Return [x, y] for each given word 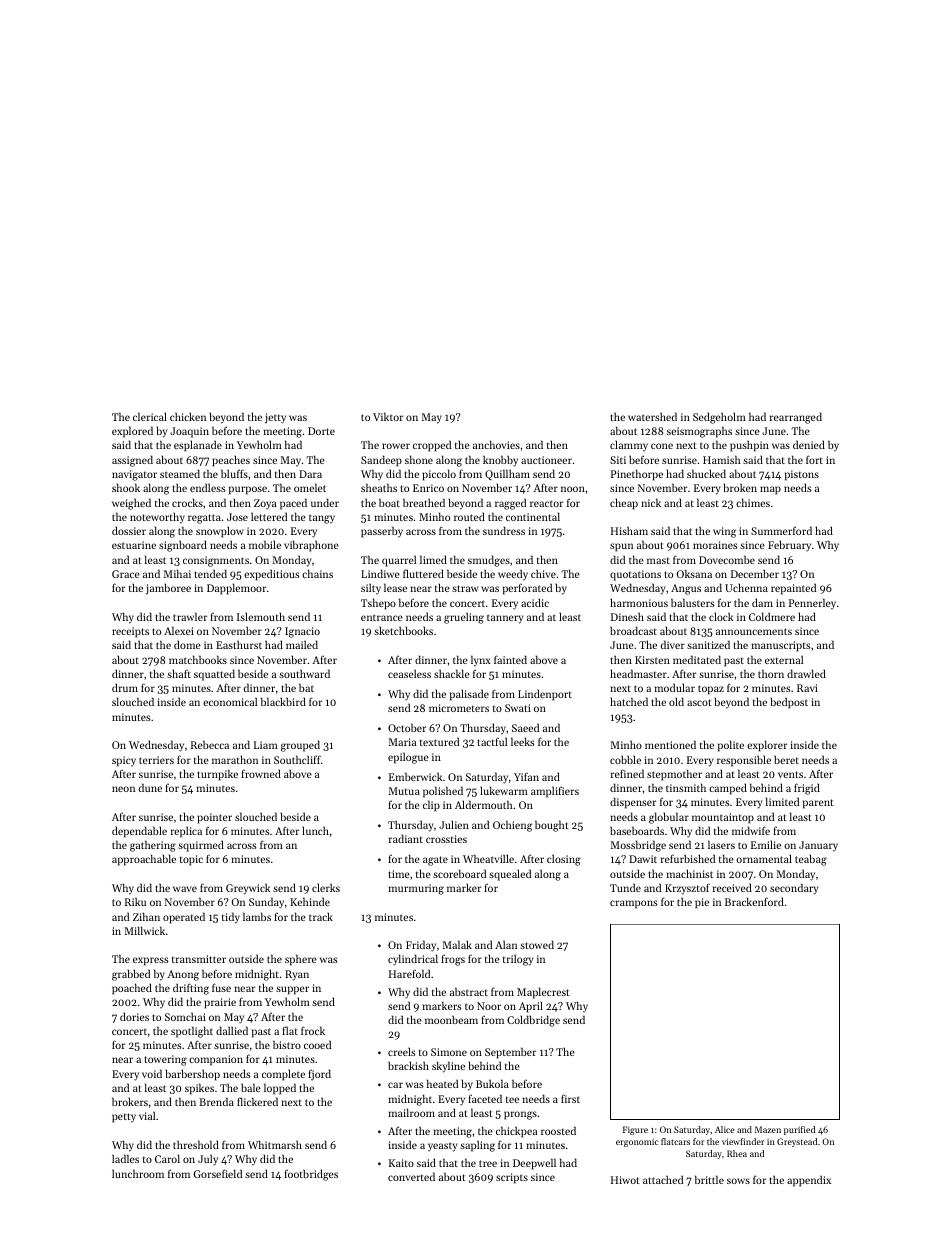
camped [728, 789]
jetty [275, 418]
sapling [477, 1146]
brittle [709, 1179]
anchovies [496, 444]
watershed [652, 416]
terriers [156, 760]
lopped [280, 1089]
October [407, 727]
